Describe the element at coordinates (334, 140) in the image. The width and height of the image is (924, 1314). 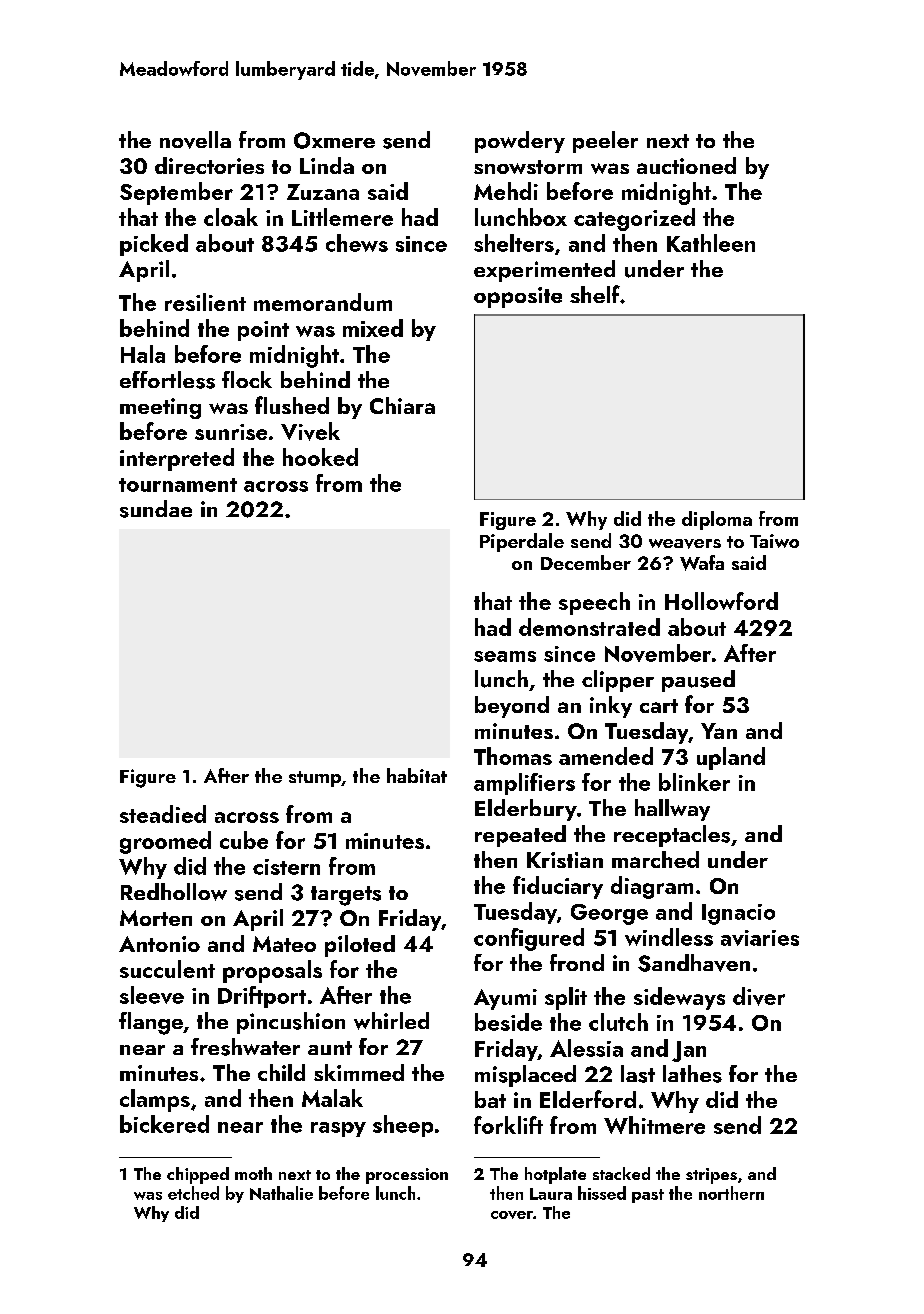
I see `Oxmere` at that location.
